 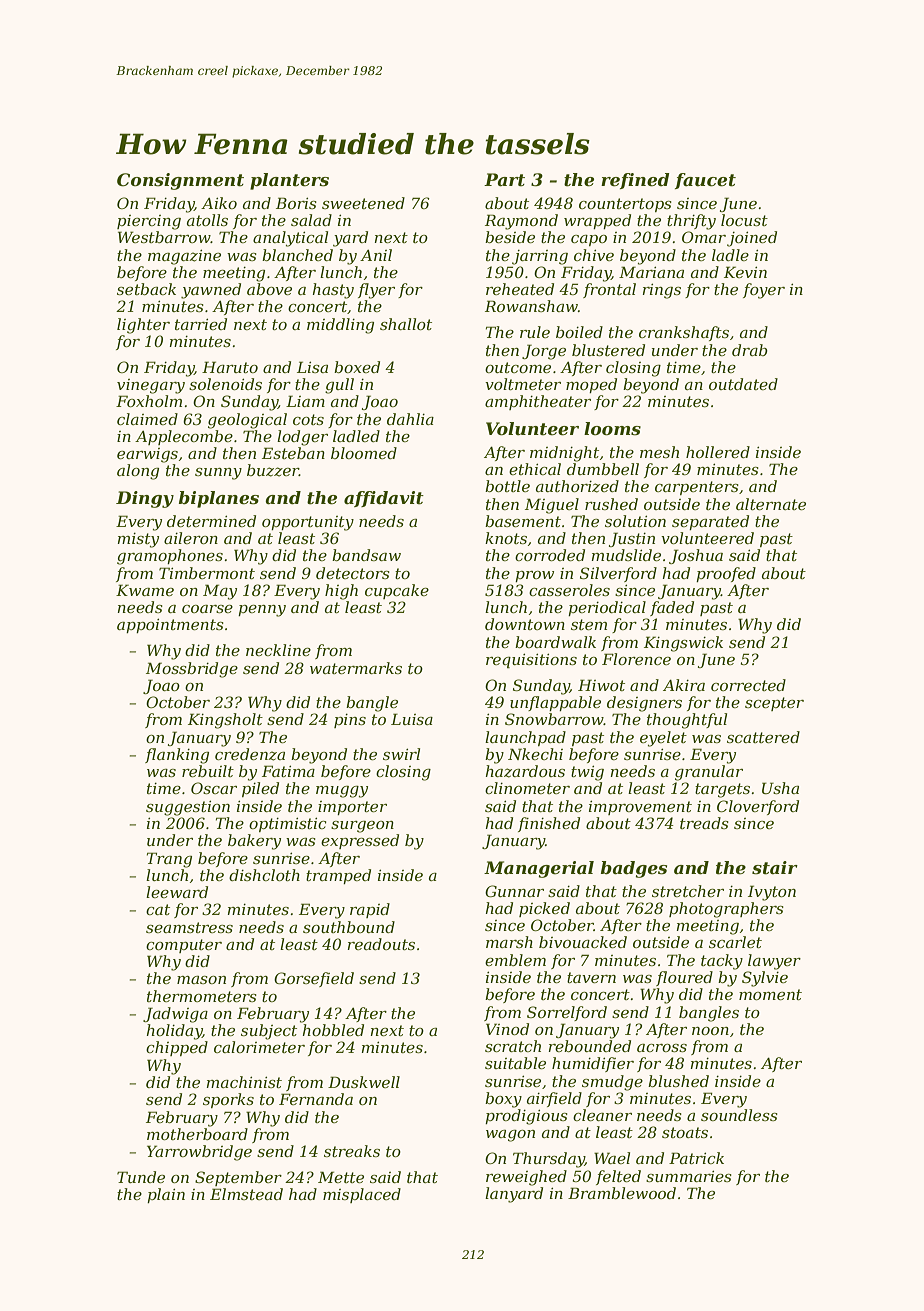 What do you see at coordinates (509, 942) in the document?
I see `marsh` at bounding box center [509, 942].
